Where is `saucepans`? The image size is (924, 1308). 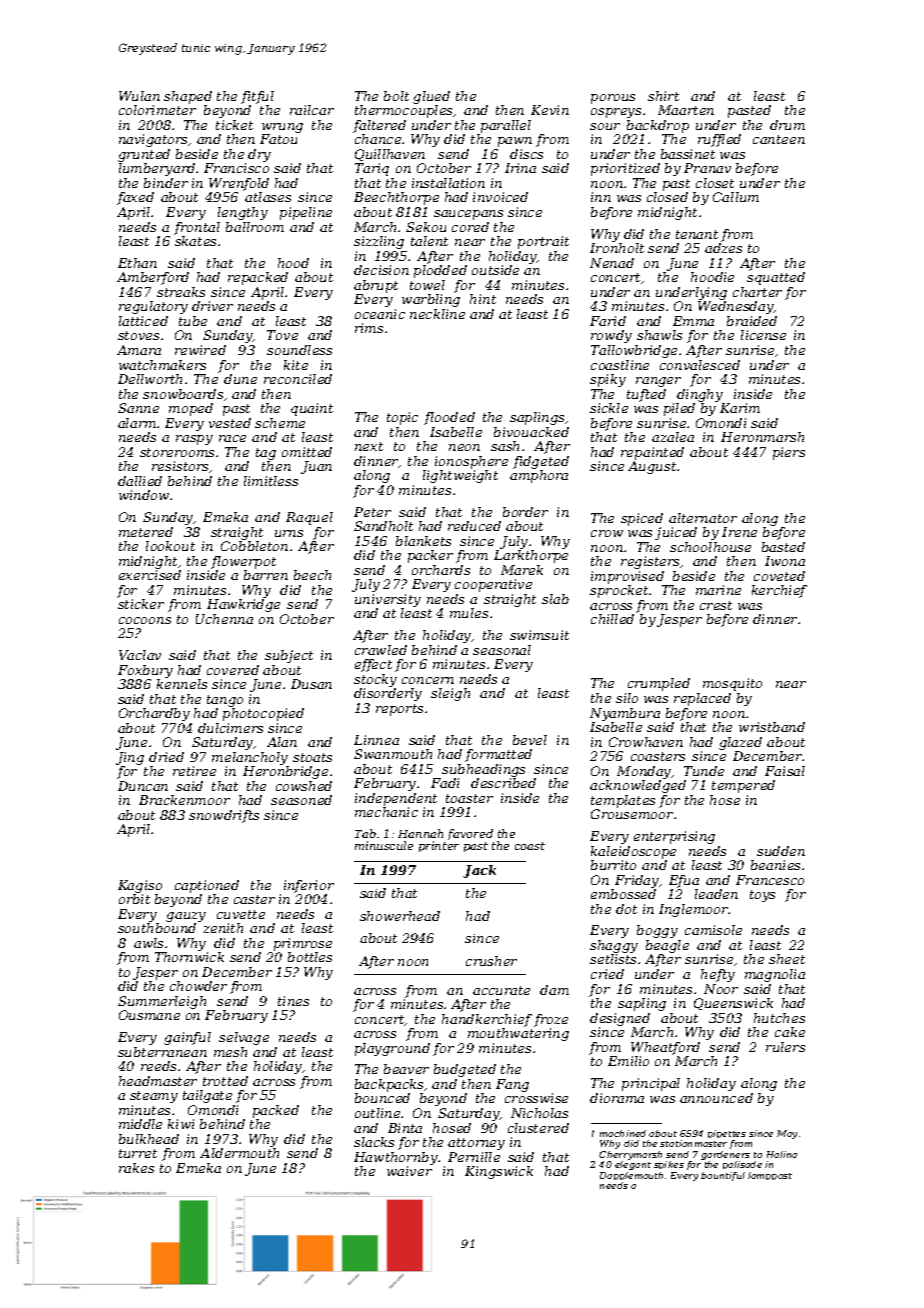 saucepans is located at coordinates (468, 215).
